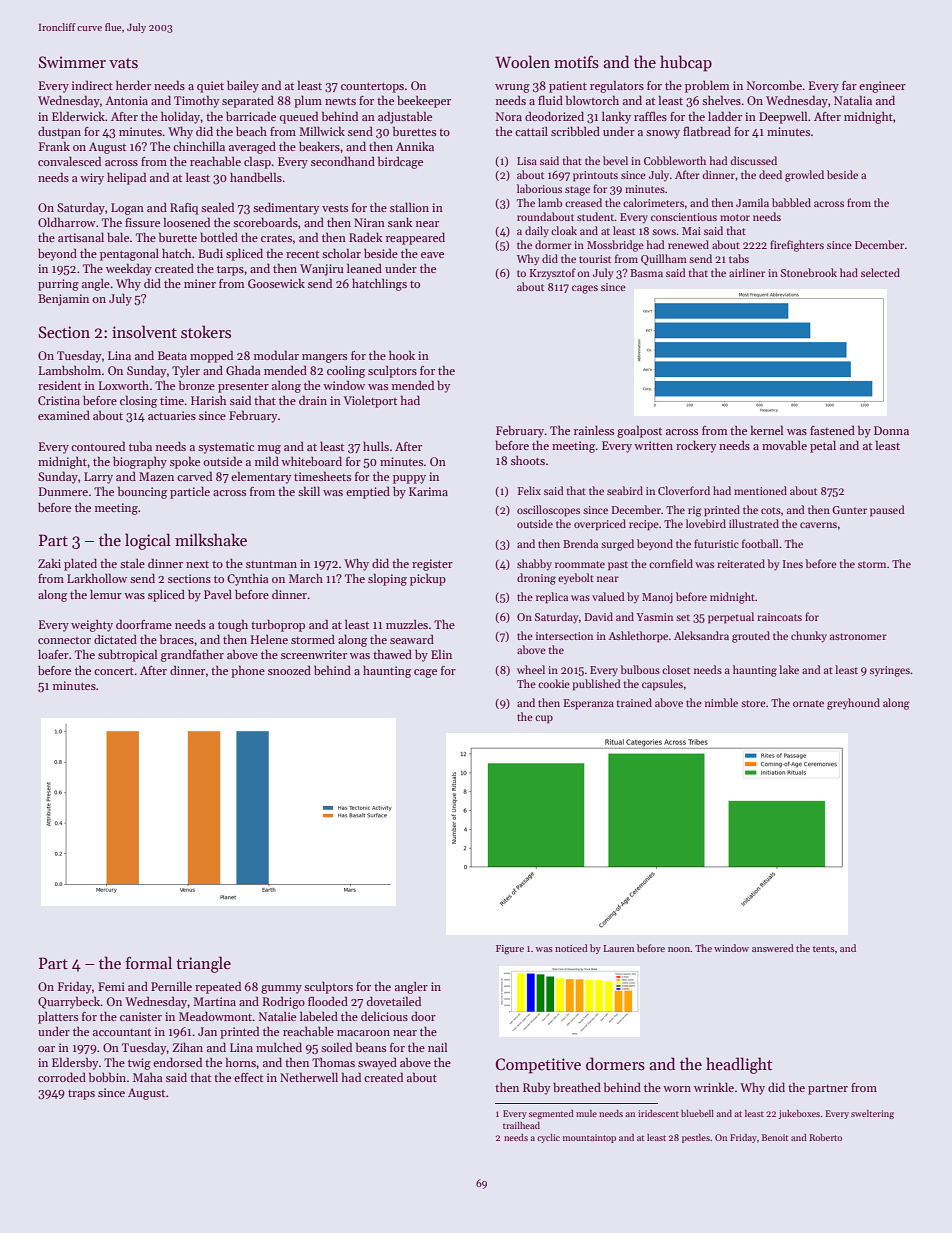  I want to click on phone, so click(248, 671).
